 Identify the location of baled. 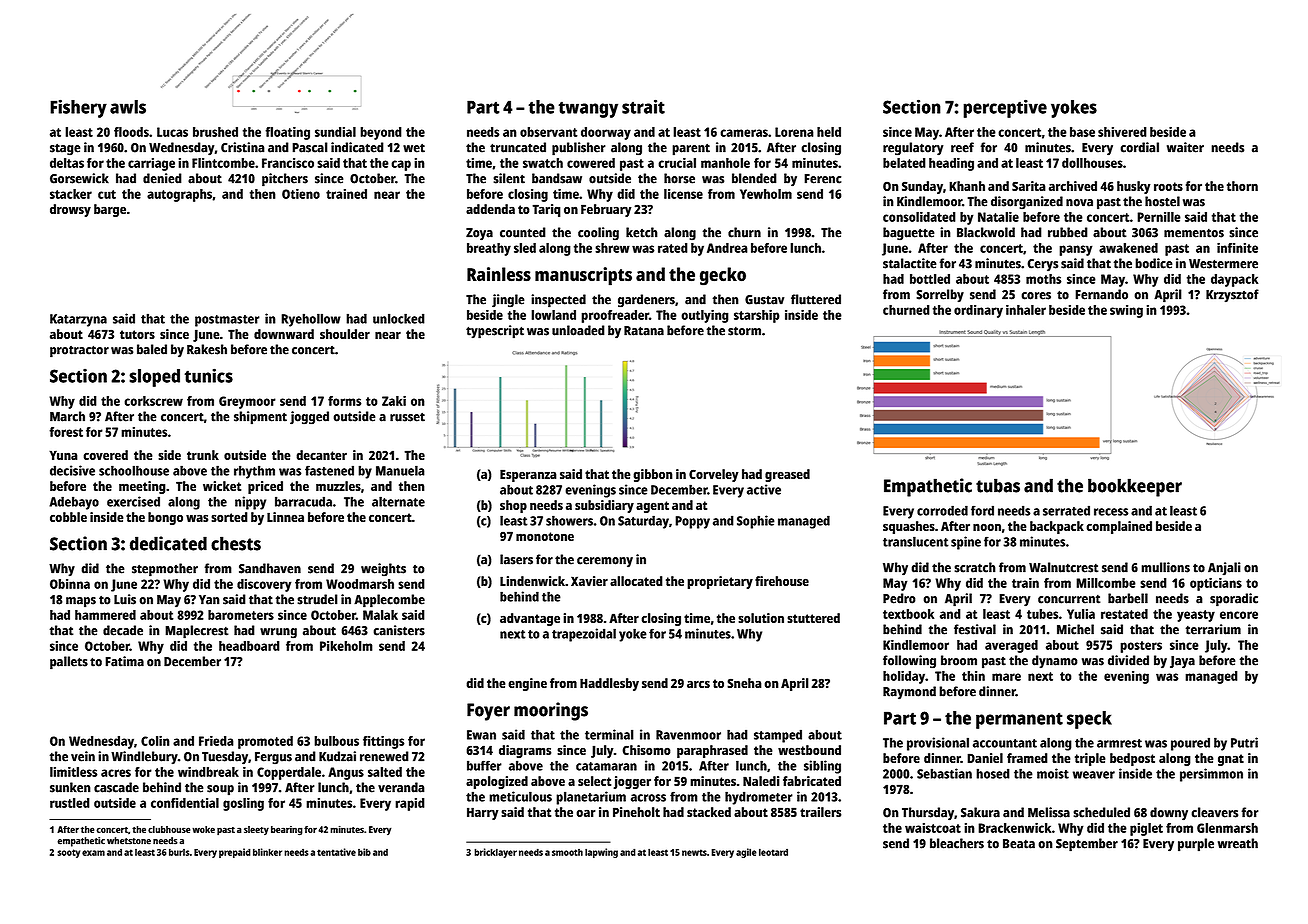
(152, 349).
